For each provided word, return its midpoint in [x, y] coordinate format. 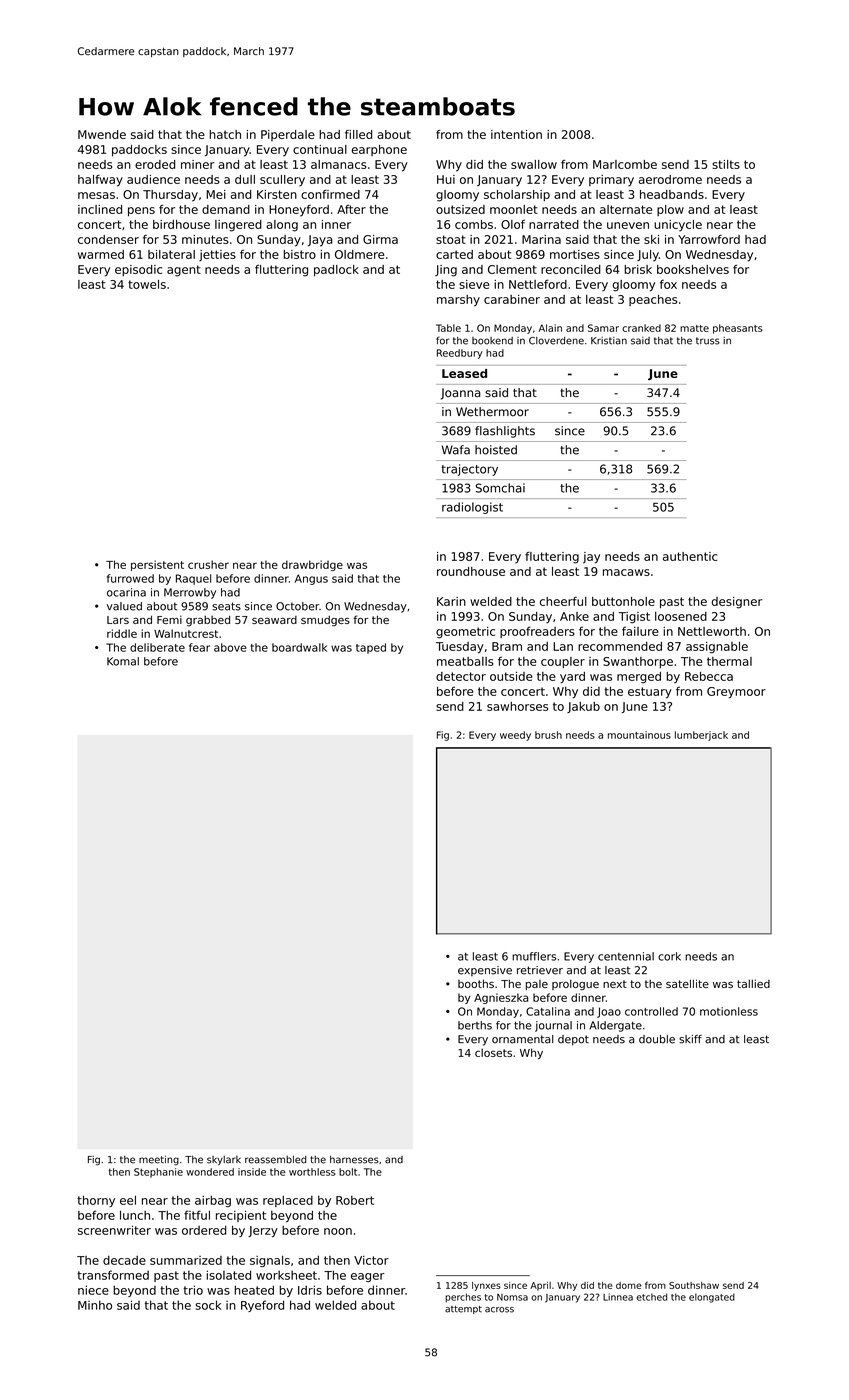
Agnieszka [501, 998]
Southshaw [694, 1285]
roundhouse [471, 571]
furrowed [130, 578]
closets [493, 1052]
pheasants [738, 329]
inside [252, 1172]
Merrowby [190, 593]
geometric [465, 633]
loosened [681, 616]
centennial [626, 956]
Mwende [102, 134]
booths [476, 983]
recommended [620, 646]
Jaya [320, 241]
